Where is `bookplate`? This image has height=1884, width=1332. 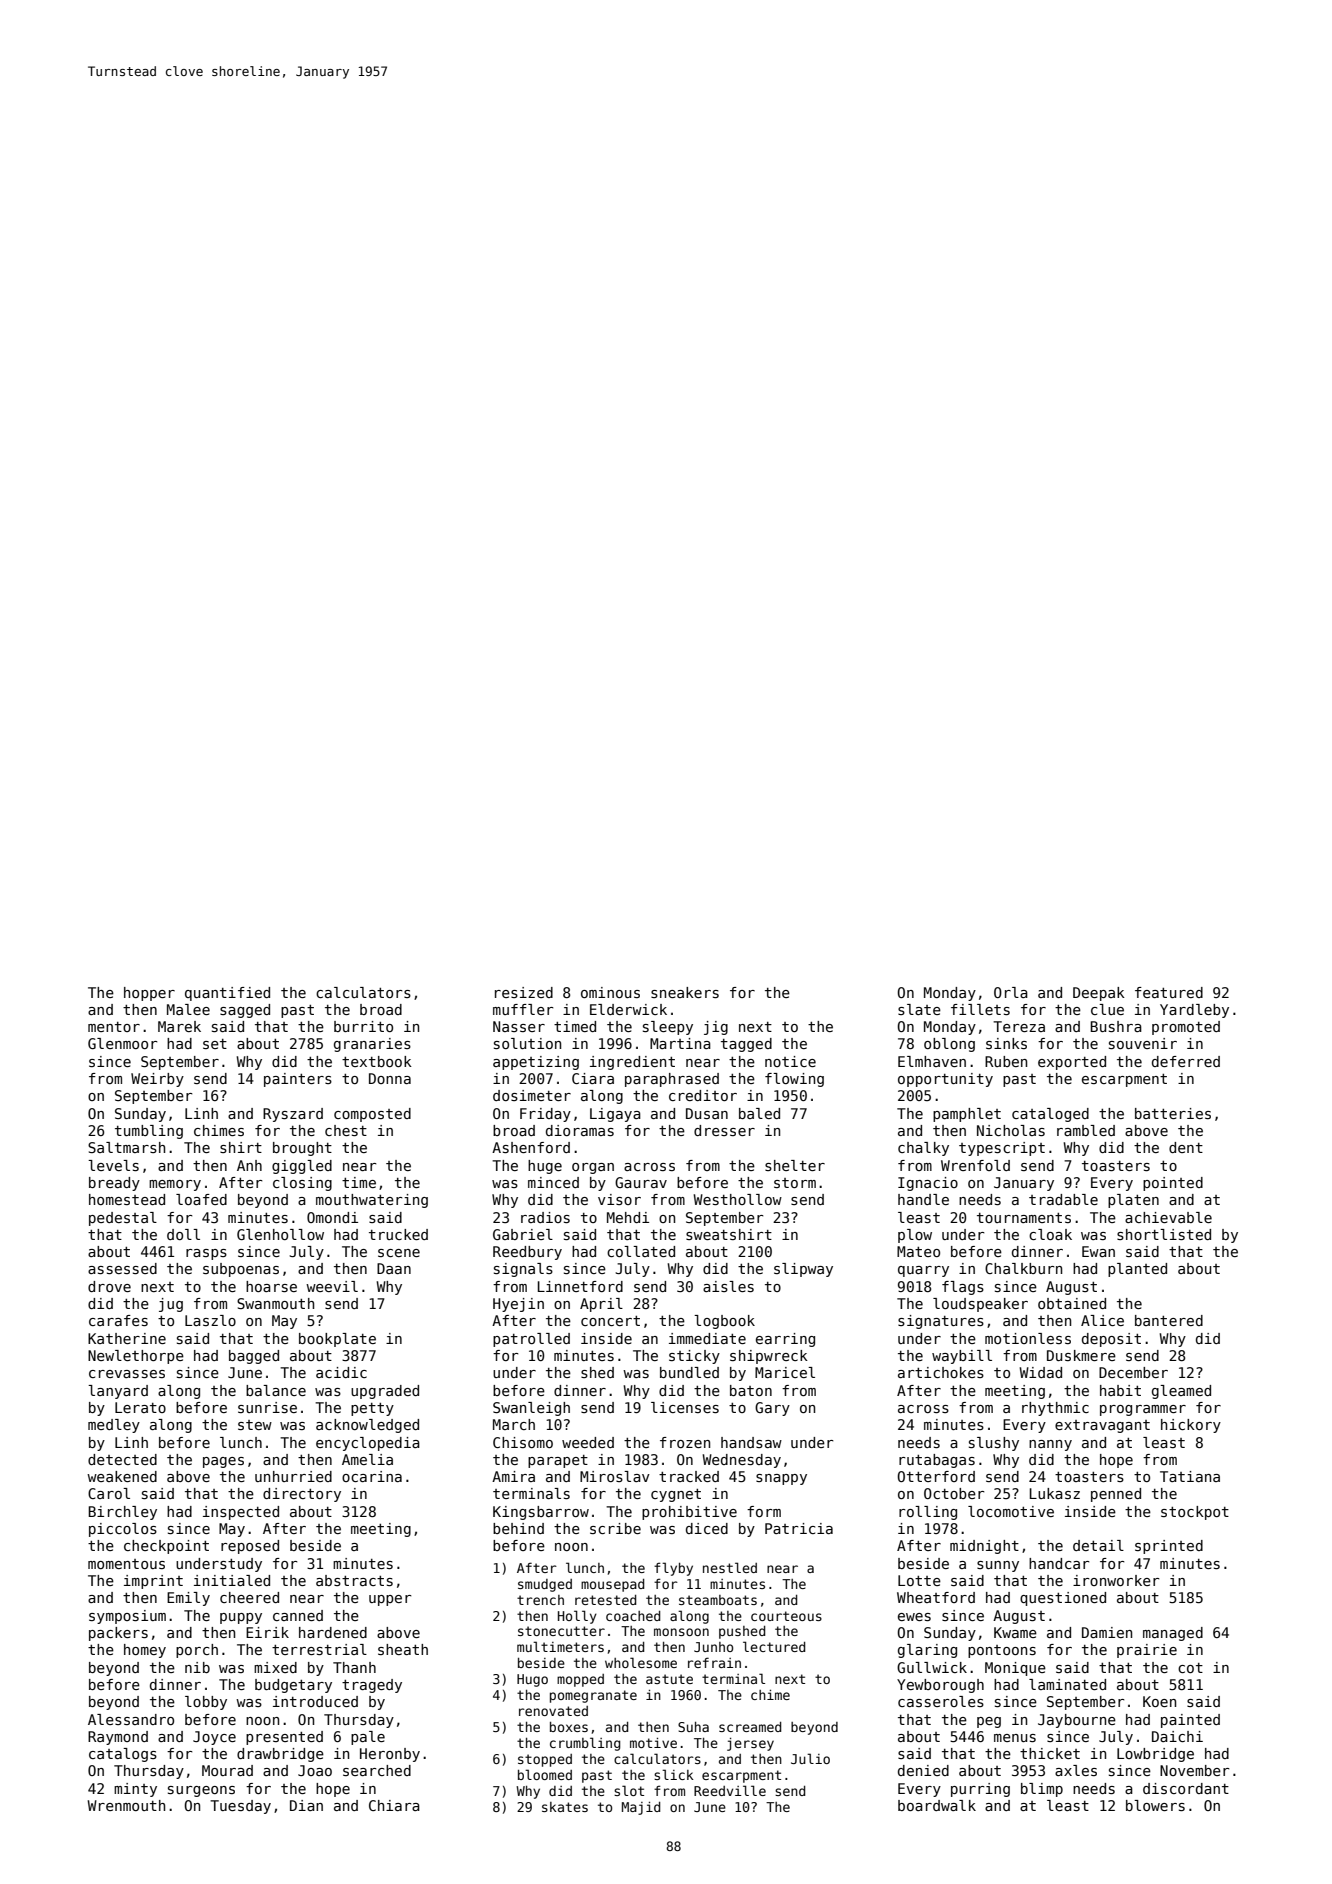 bookplate is located at coordinates (337, 1340).
